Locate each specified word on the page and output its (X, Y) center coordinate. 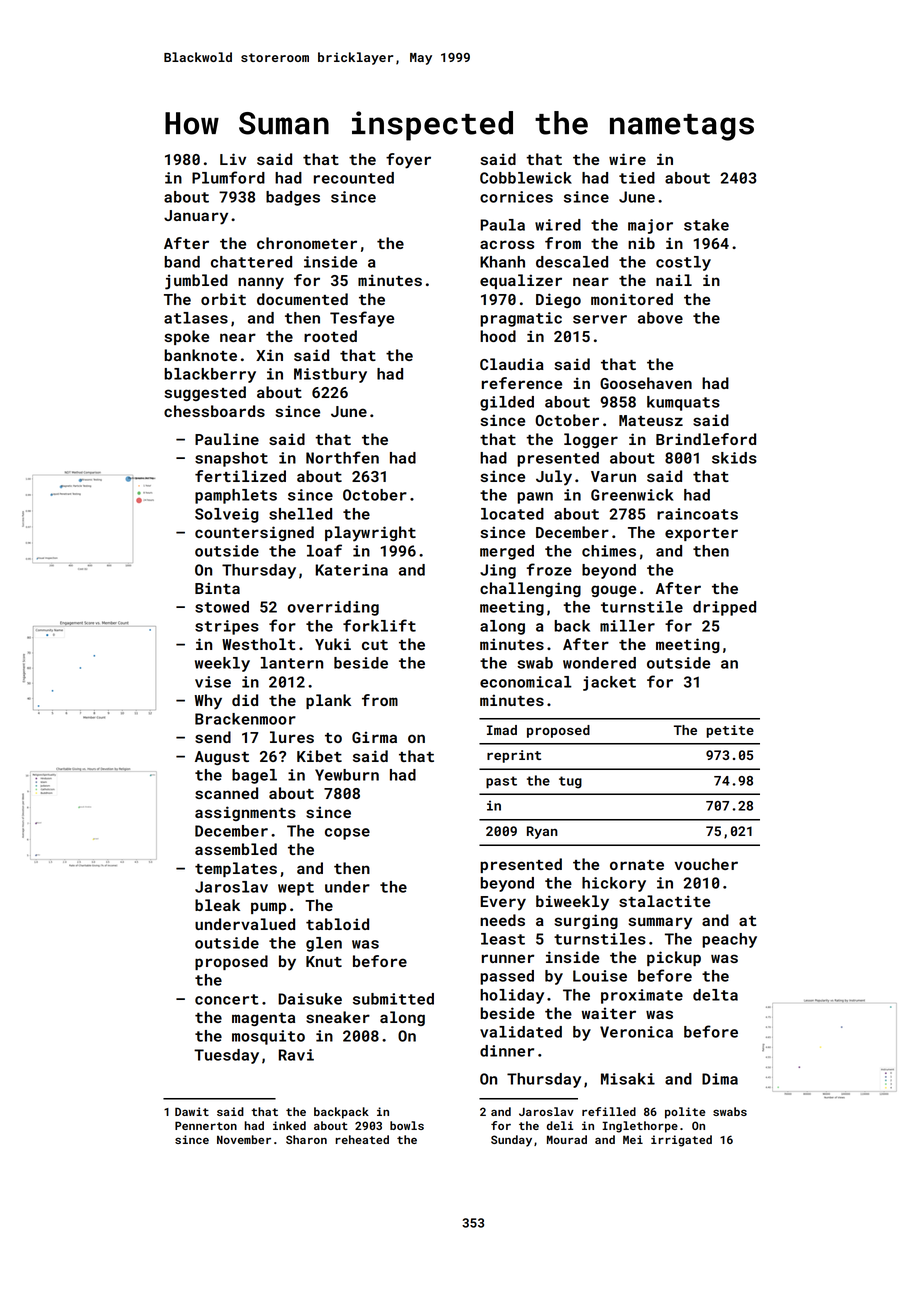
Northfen (342, 457)
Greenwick (632, 495)
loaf (324, 550)
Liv (233, 159)
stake (706, 225)
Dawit (192, 1111)
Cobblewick (526, 178)
